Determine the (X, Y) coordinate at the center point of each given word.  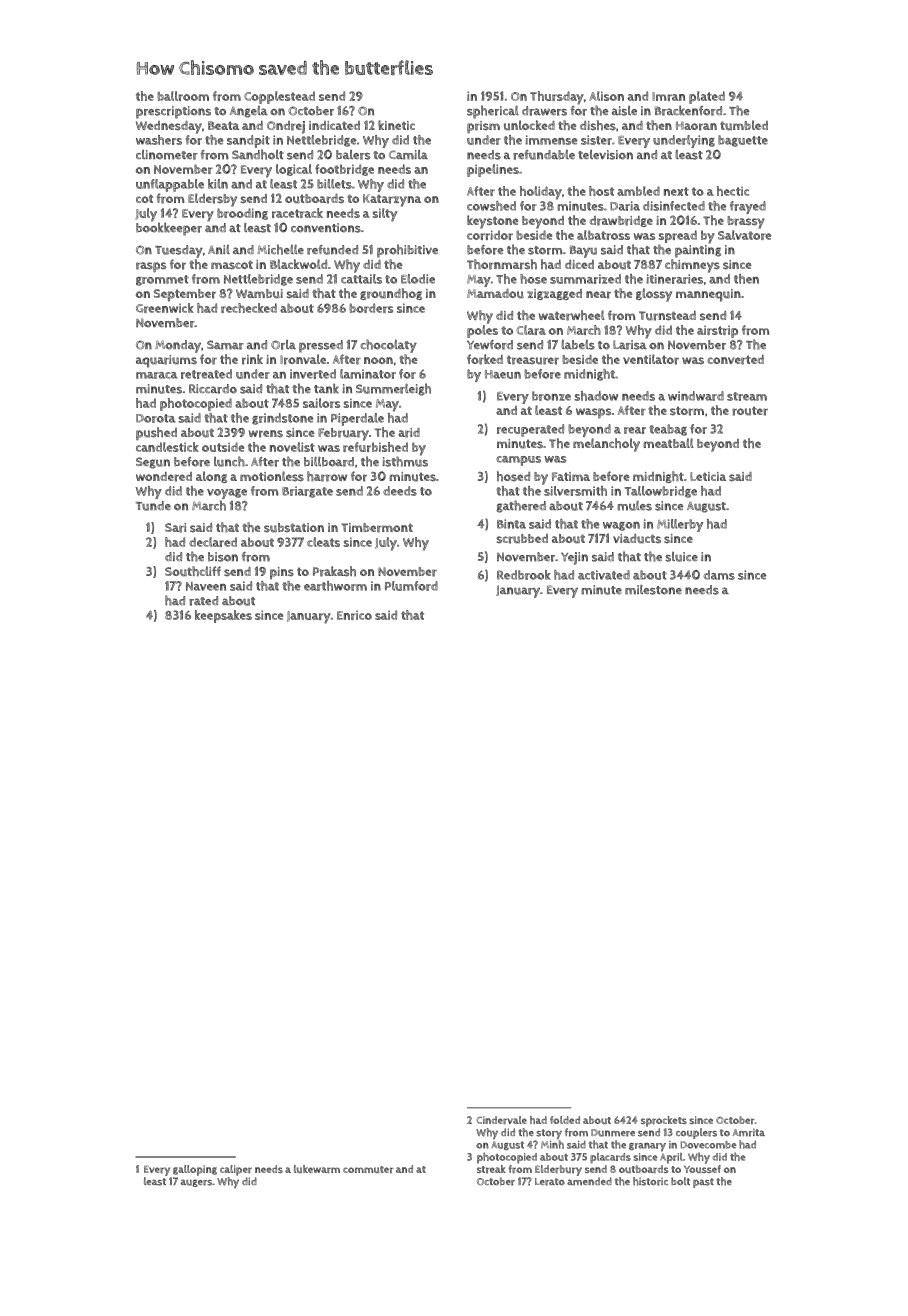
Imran (668, 96)
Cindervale (502, 1120)
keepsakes (223, 616)
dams (719, 575)
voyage (227, 494)
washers (159, 140)
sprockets (664, 1121)
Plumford (411, 586)
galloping (195, 1170)
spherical (493, 112)
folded (565, 1120)
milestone (653, 590)
